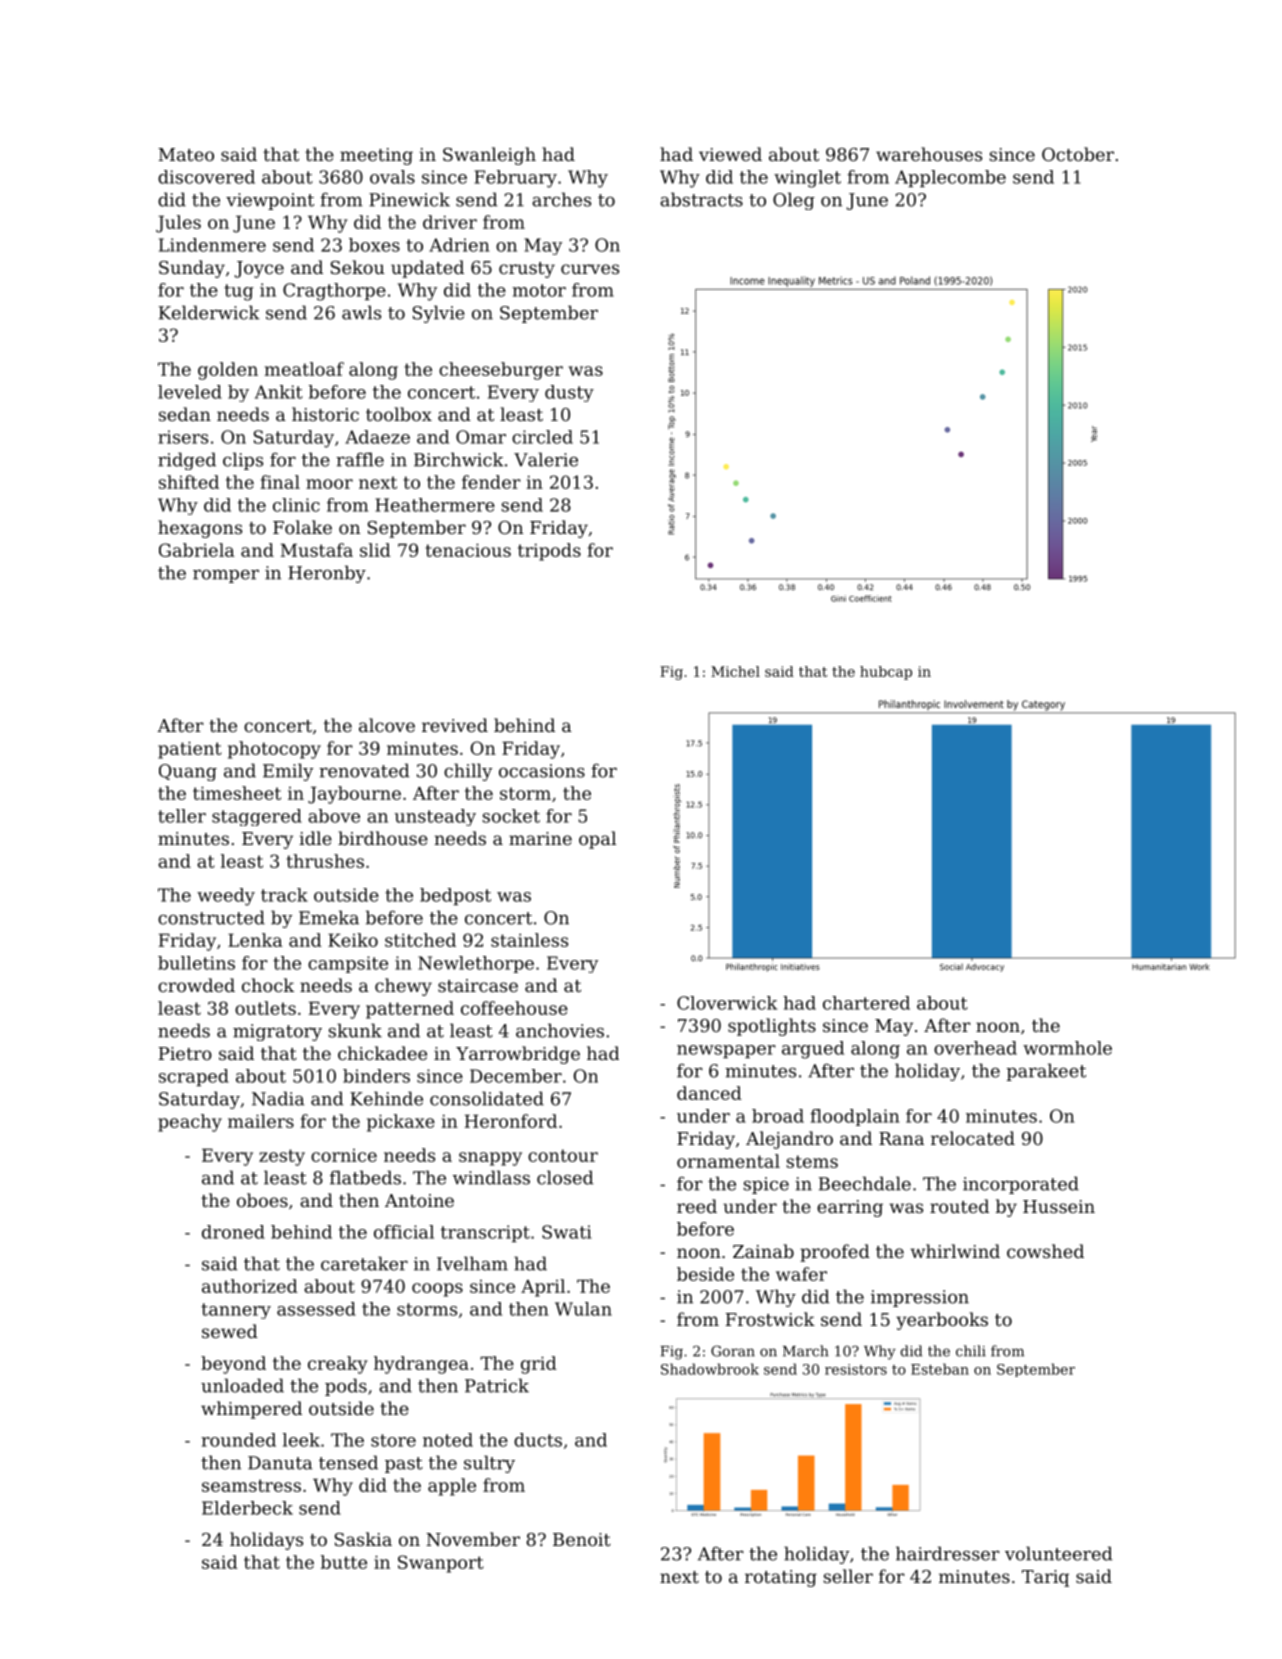  I want to click on alcove, so click(387, 725).
